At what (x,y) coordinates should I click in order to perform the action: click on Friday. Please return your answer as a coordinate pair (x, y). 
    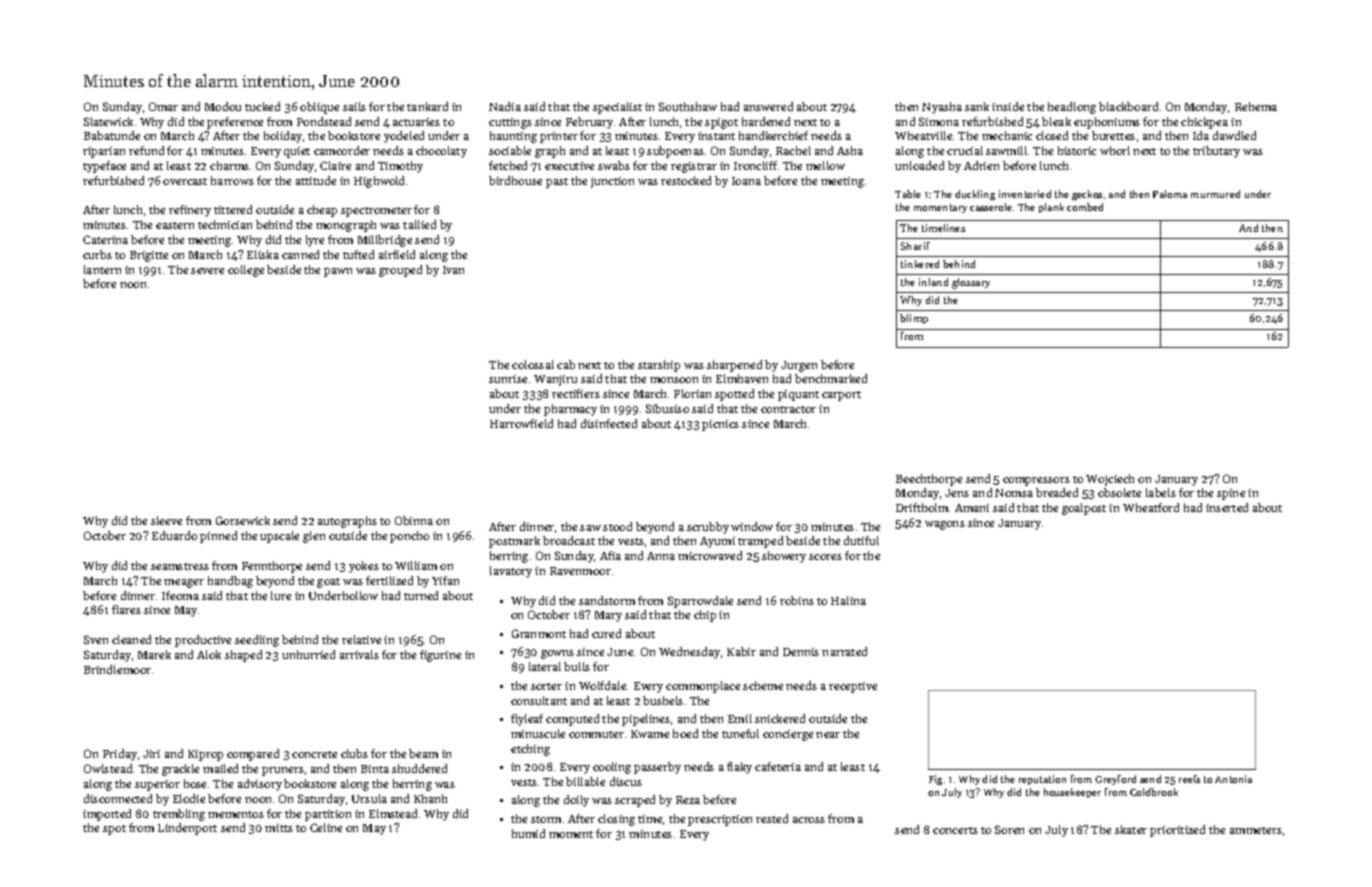
    Looking at the image, I should click on (120, 755).
